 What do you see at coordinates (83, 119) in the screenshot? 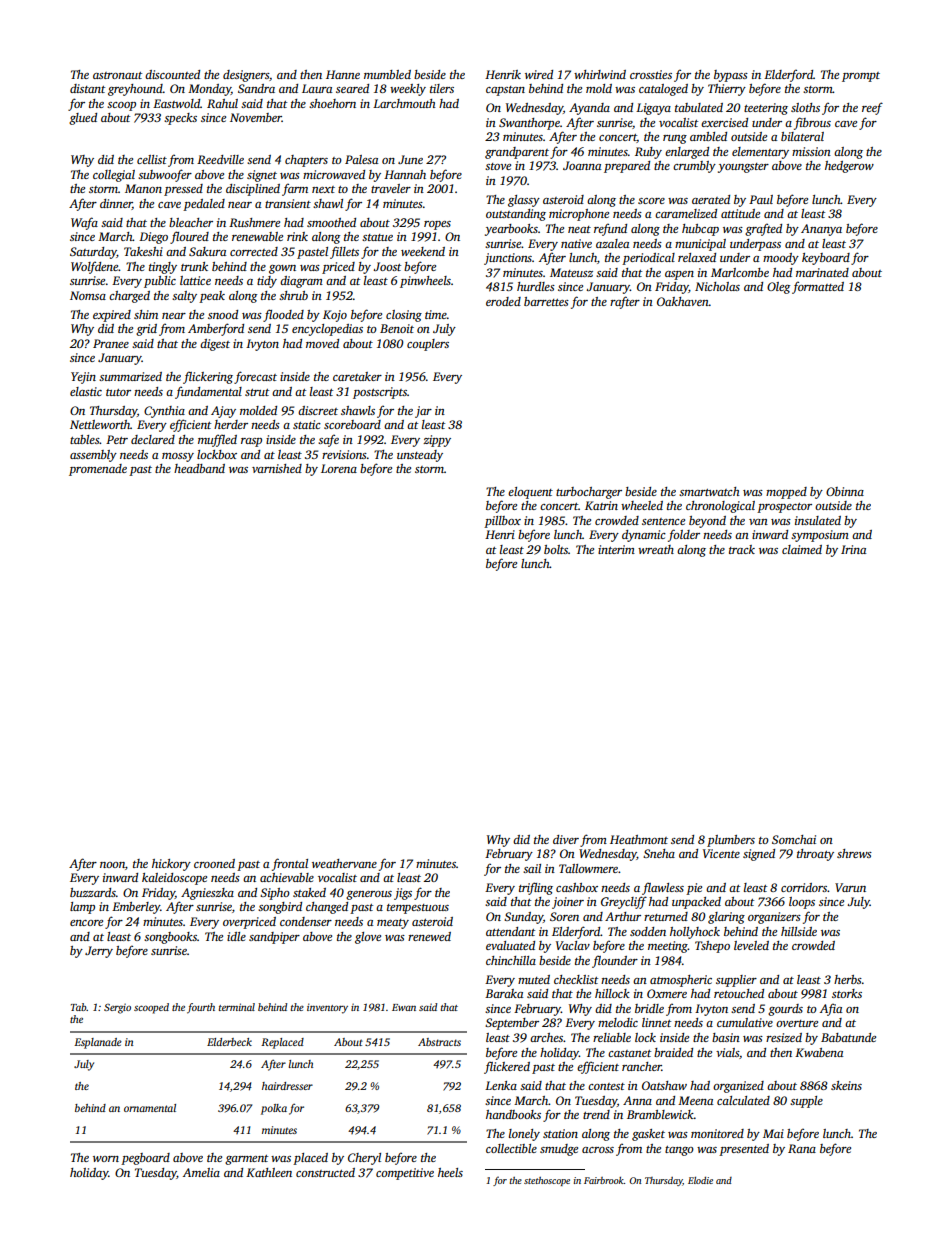
I see `glued` at bounding box center [83, 119].
